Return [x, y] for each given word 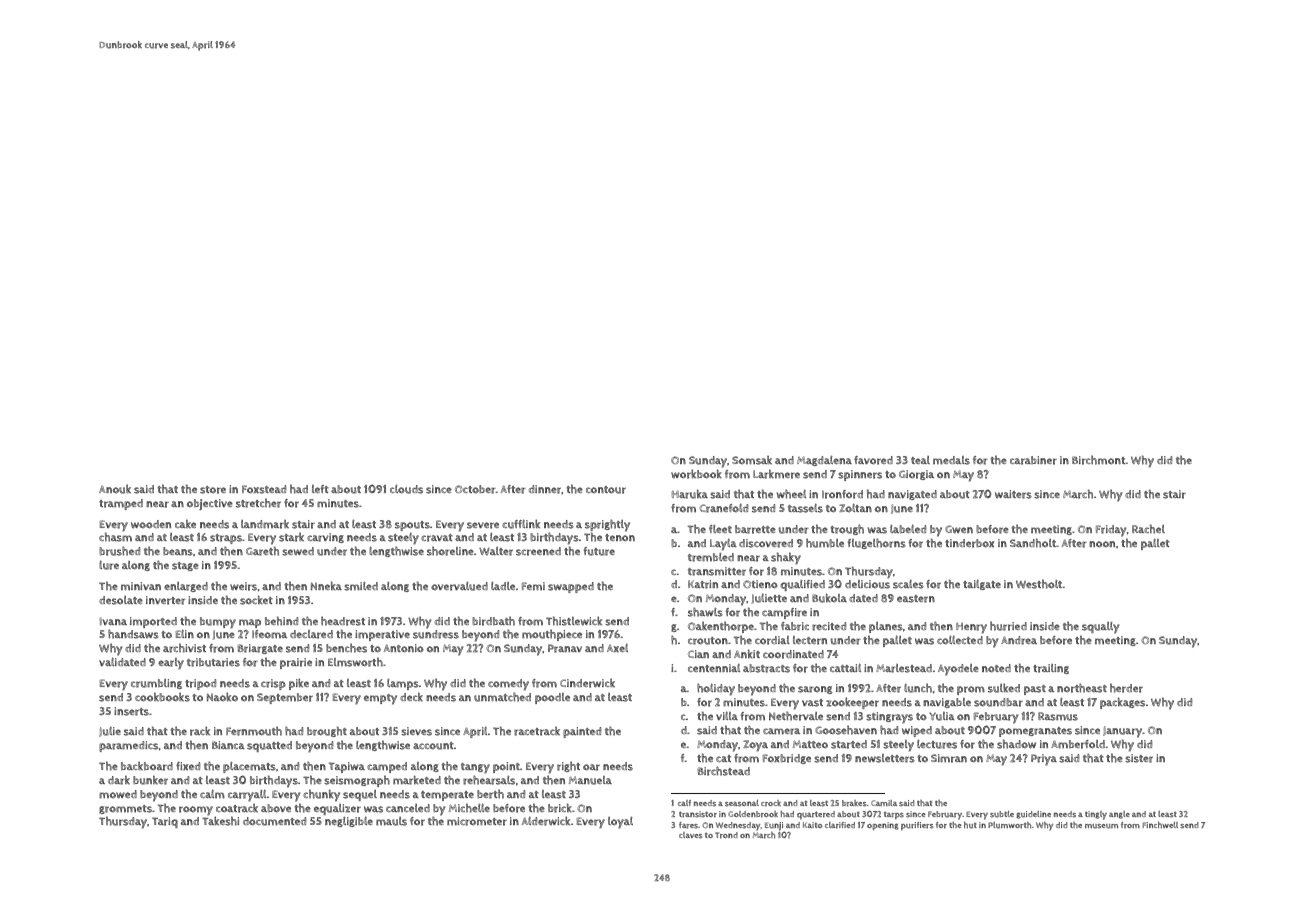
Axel [617, 648]
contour [606, 490]
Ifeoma [269, 634]
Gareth [262, 551]
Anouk [115, 489]
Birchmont [1098, 460]
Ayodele [958, 670]
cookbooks [162, 697]
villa [727, 715]
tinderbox [970, 543]
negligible [349, 821]
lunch [918, 688]
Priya [1044, 760]
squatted [269, 746]
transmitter [717, 571]
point [506, 767]
